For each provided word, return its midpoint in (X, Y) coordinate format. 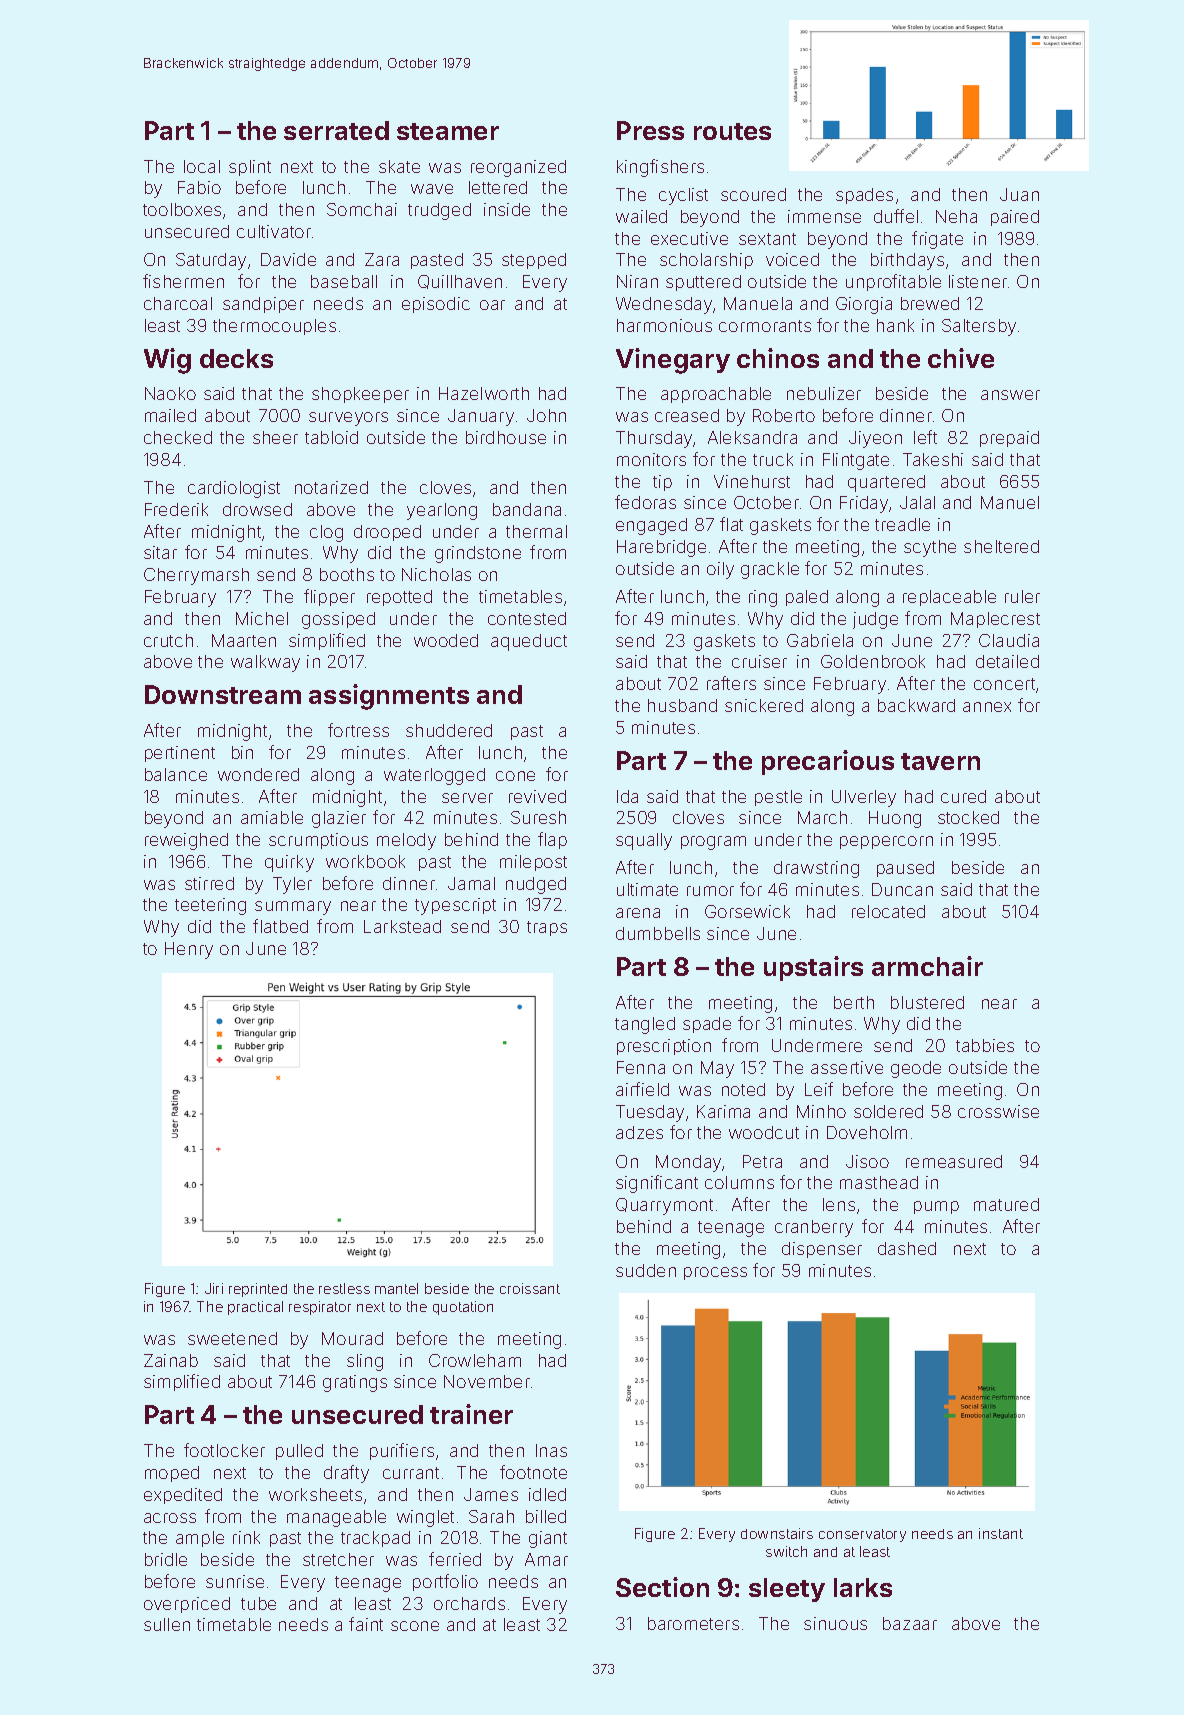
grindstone (478, 554)
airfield (642, 1089)
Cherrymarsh (196, 576)
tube (258, 1603)
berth (854, 1002)
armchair (927, 966)
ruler (1022, 596)
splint (250, 168)
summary (293, 908)
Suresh (538, 817)
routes (732, 131)
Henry (189, 950)
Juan (1019, 194)
